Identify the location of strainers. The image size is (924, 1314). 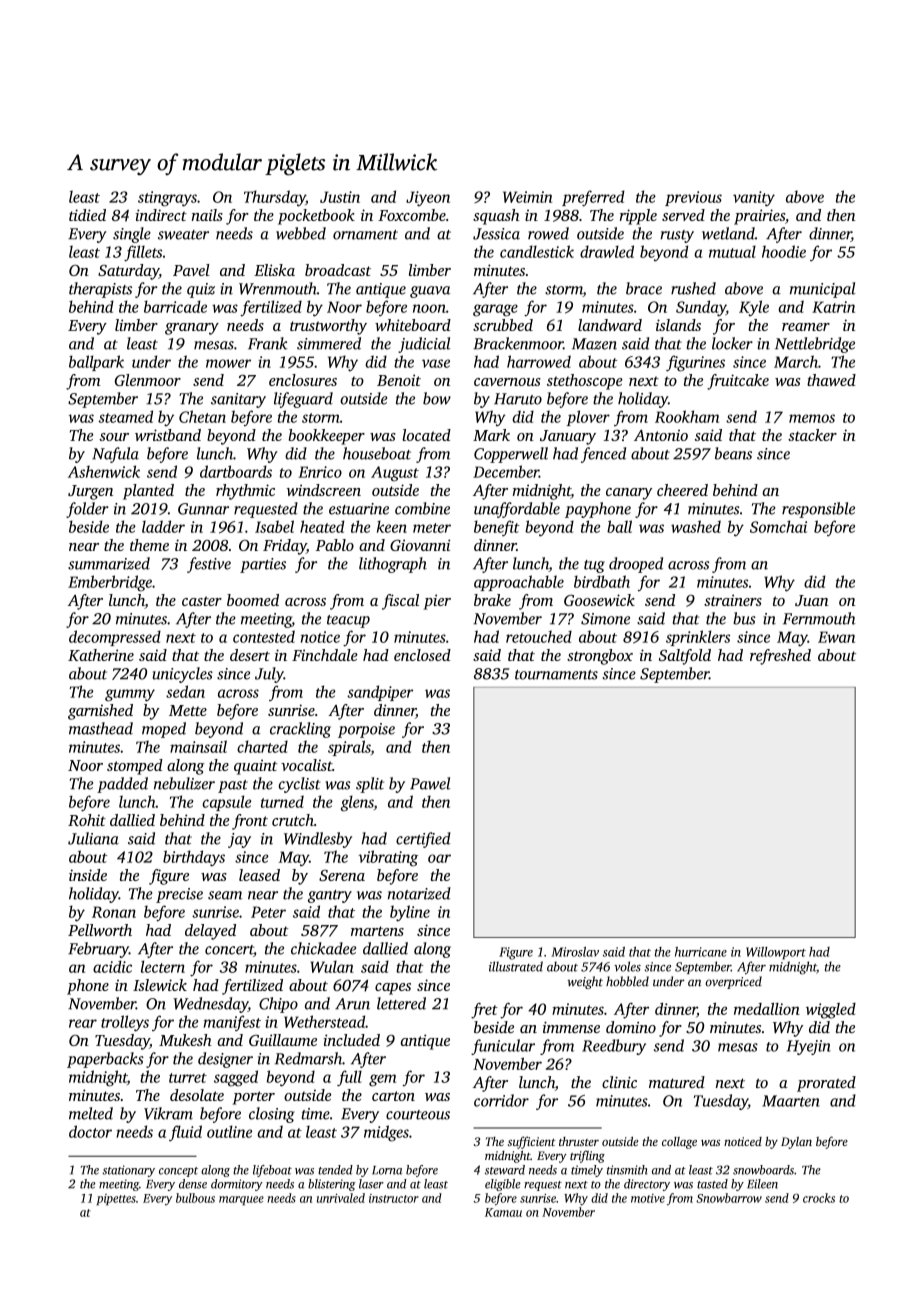
(733, 600).
